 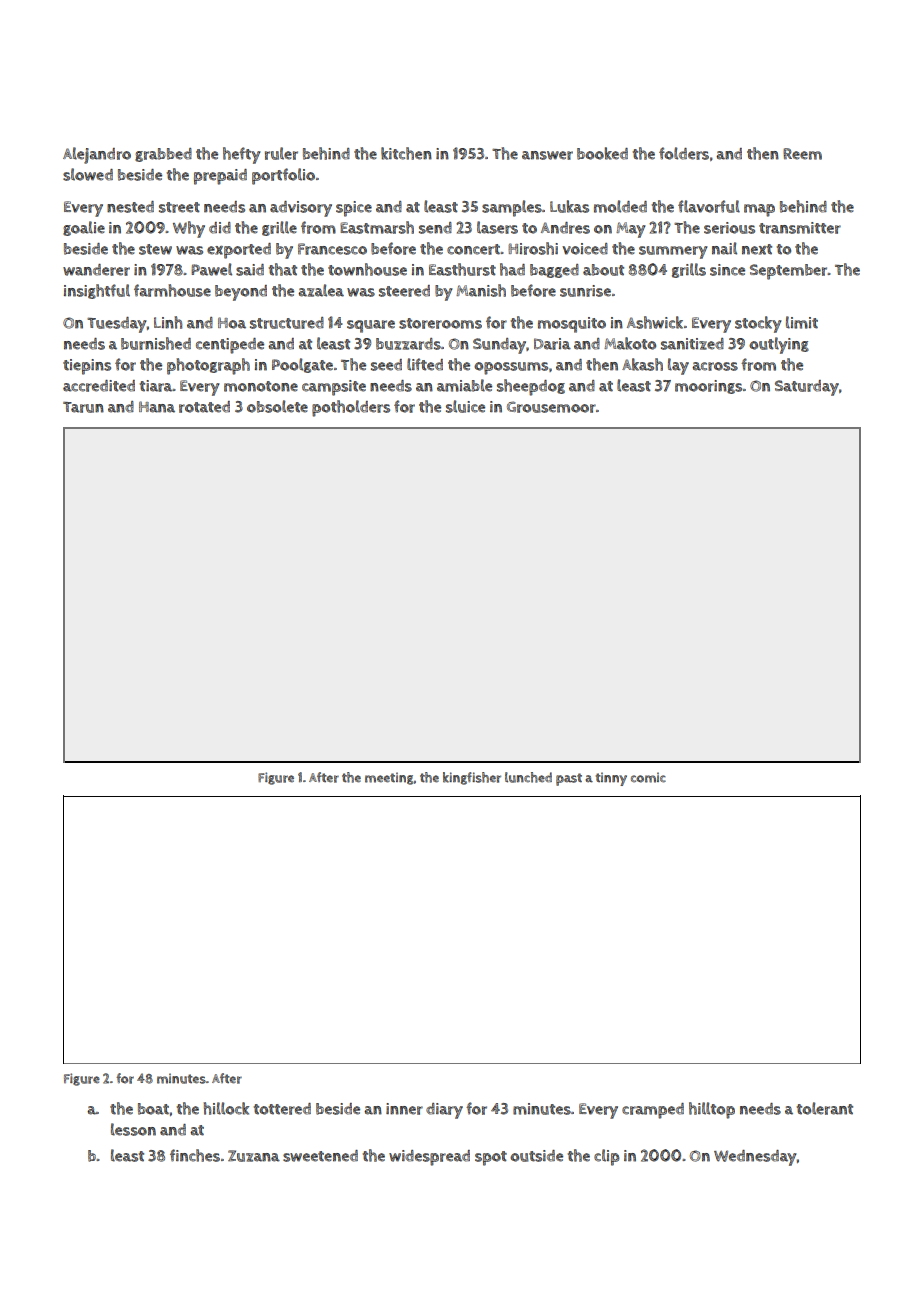 I want to click on past, so click(x=569, y=779).
